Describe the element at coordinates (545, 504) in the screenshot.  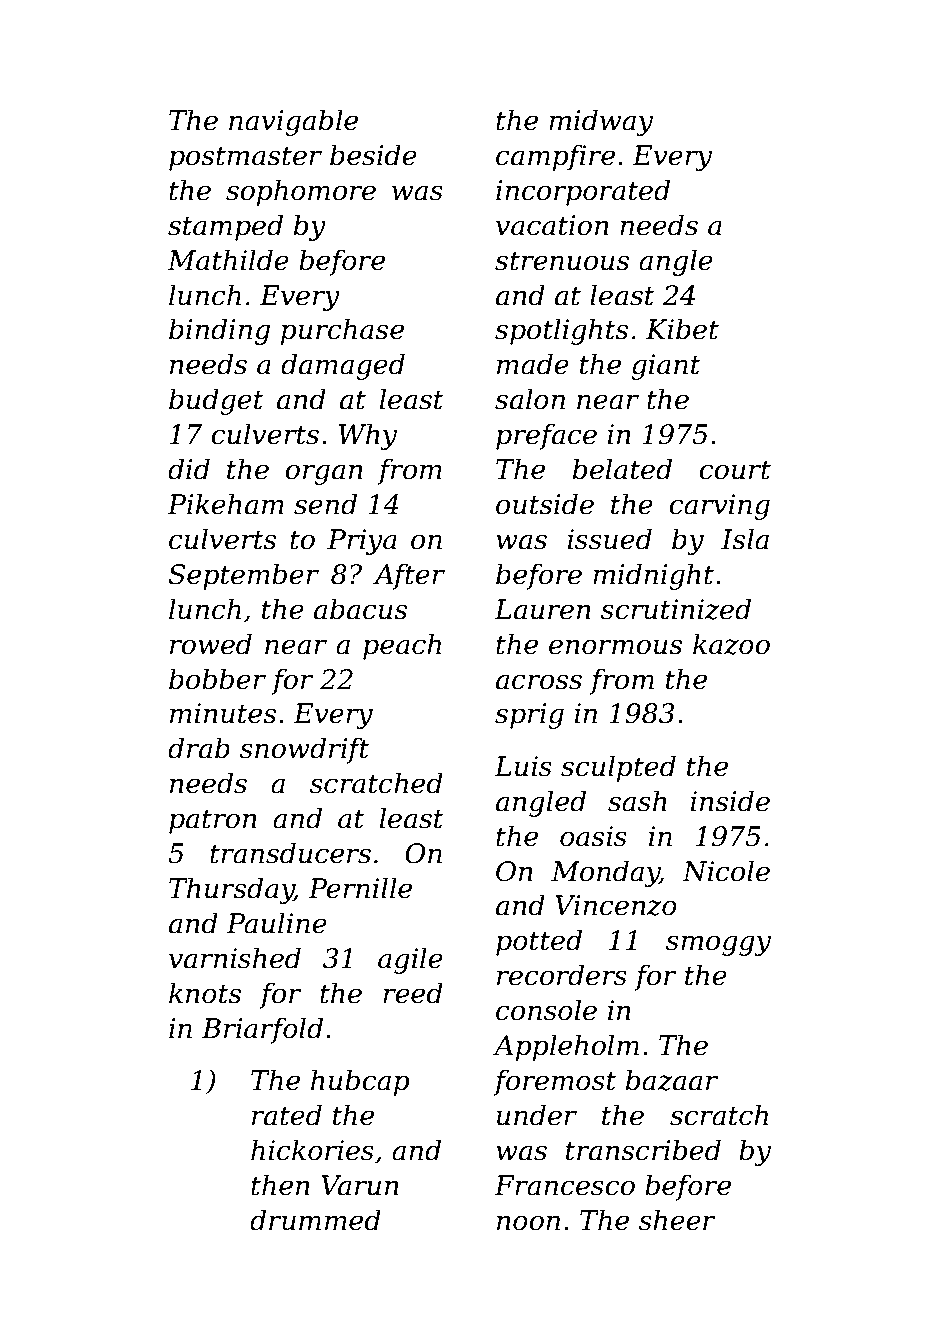
I see `outside` at that location.
